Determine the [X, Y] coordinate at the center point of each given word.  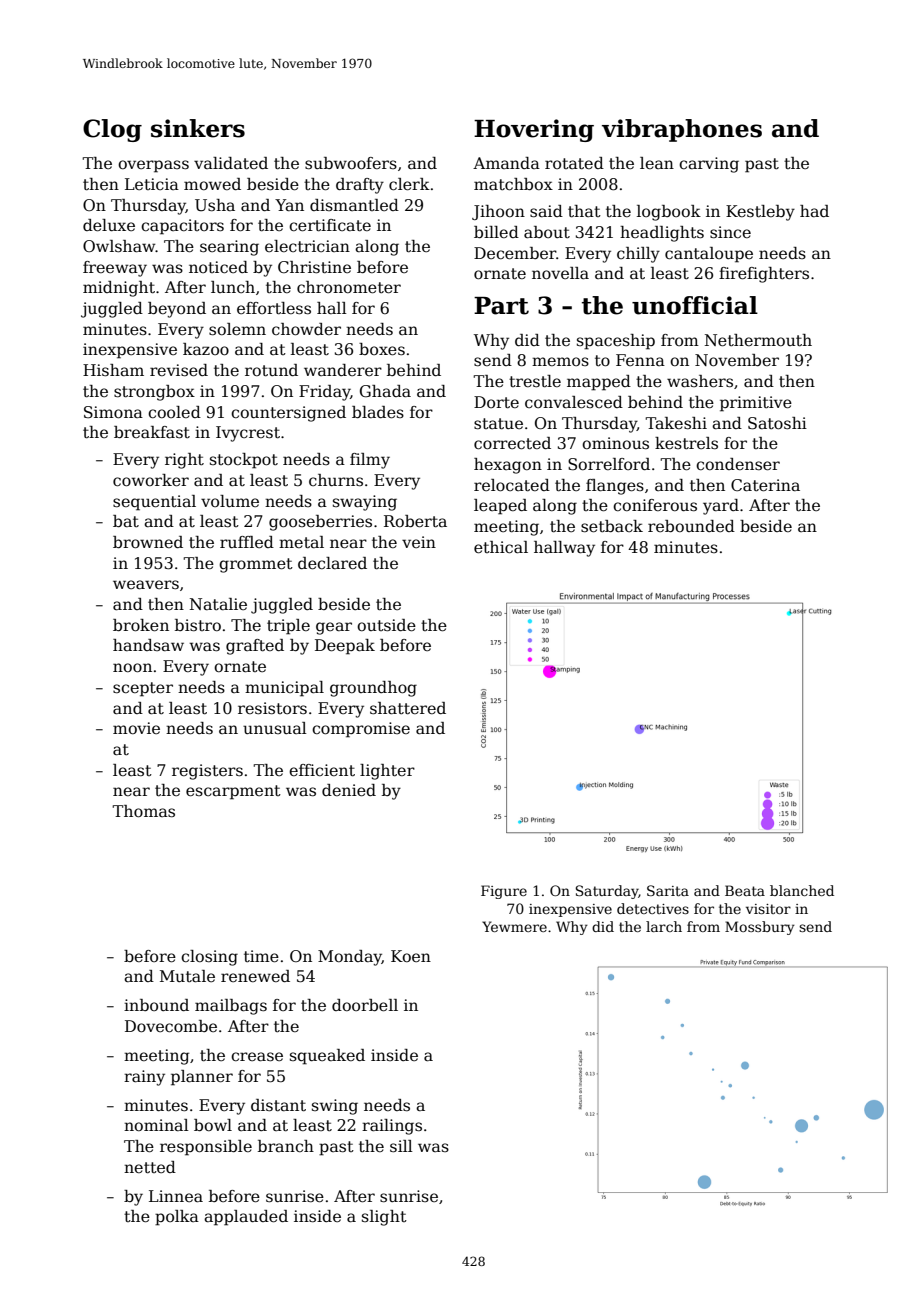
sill [401, 1146]
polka [177, 1218]
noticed [218, 267]
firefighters [764, 275]
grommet [256, 565]
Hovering [534, 130]
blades [378, 412]
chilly [638, 255]
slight [384, 1218]
